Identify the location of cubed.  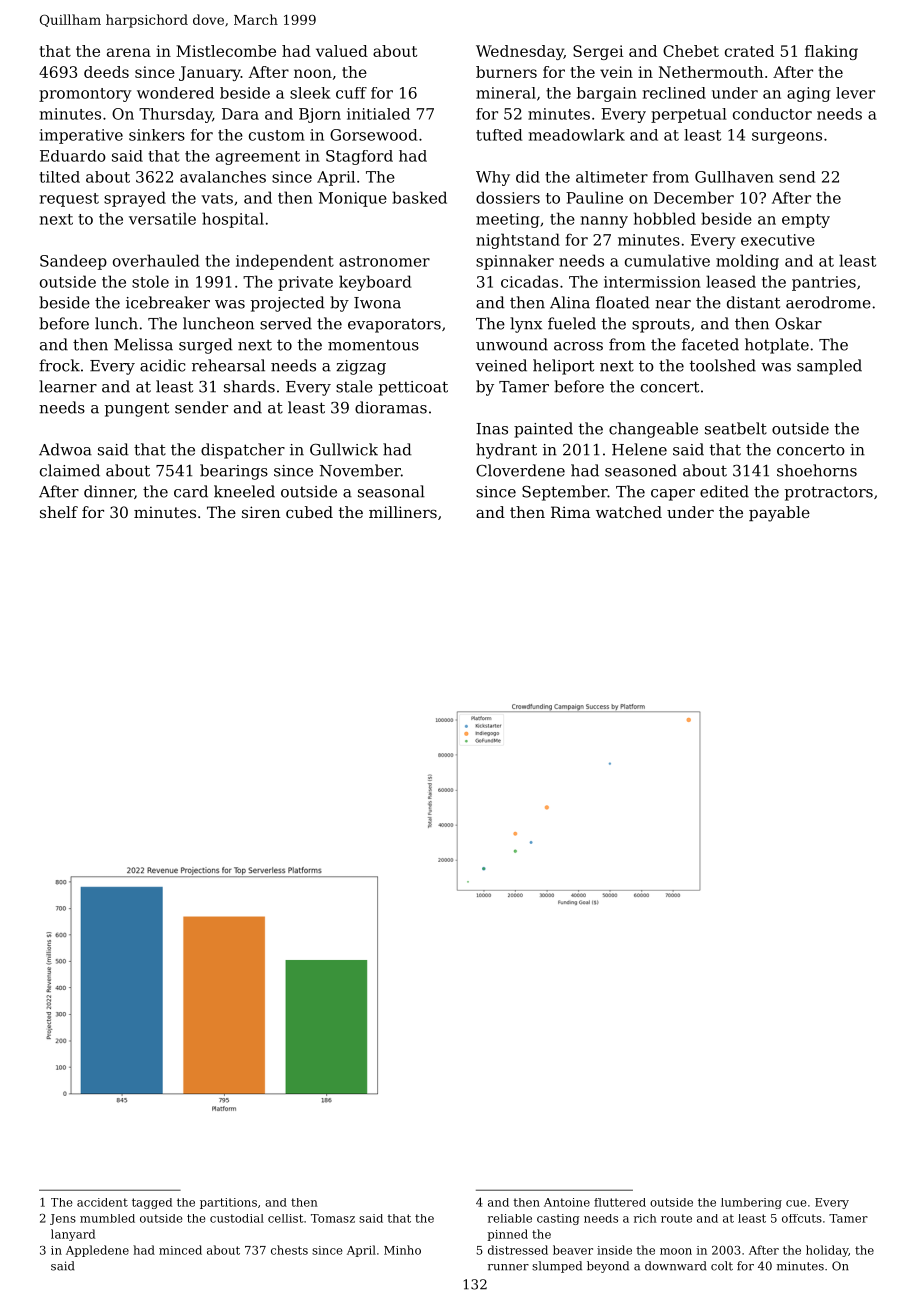
(309, 512).
